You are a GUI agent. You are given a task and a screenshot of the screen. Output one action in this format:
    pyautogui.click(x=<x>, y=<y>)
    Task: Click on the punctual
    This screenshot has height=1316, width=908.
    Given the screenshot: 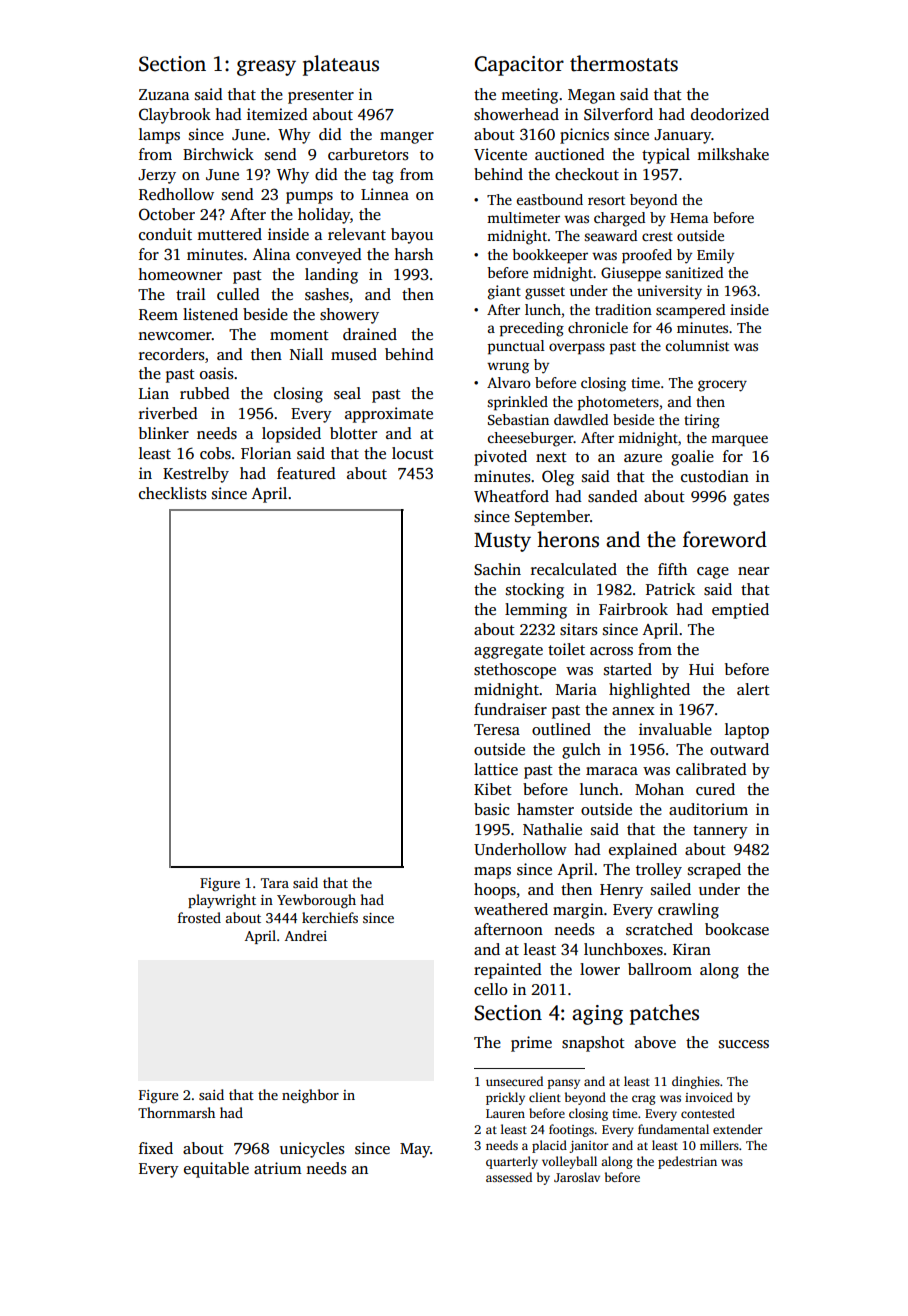 What is the action you would take?
    pyautogui.click(x=516, y=347)
